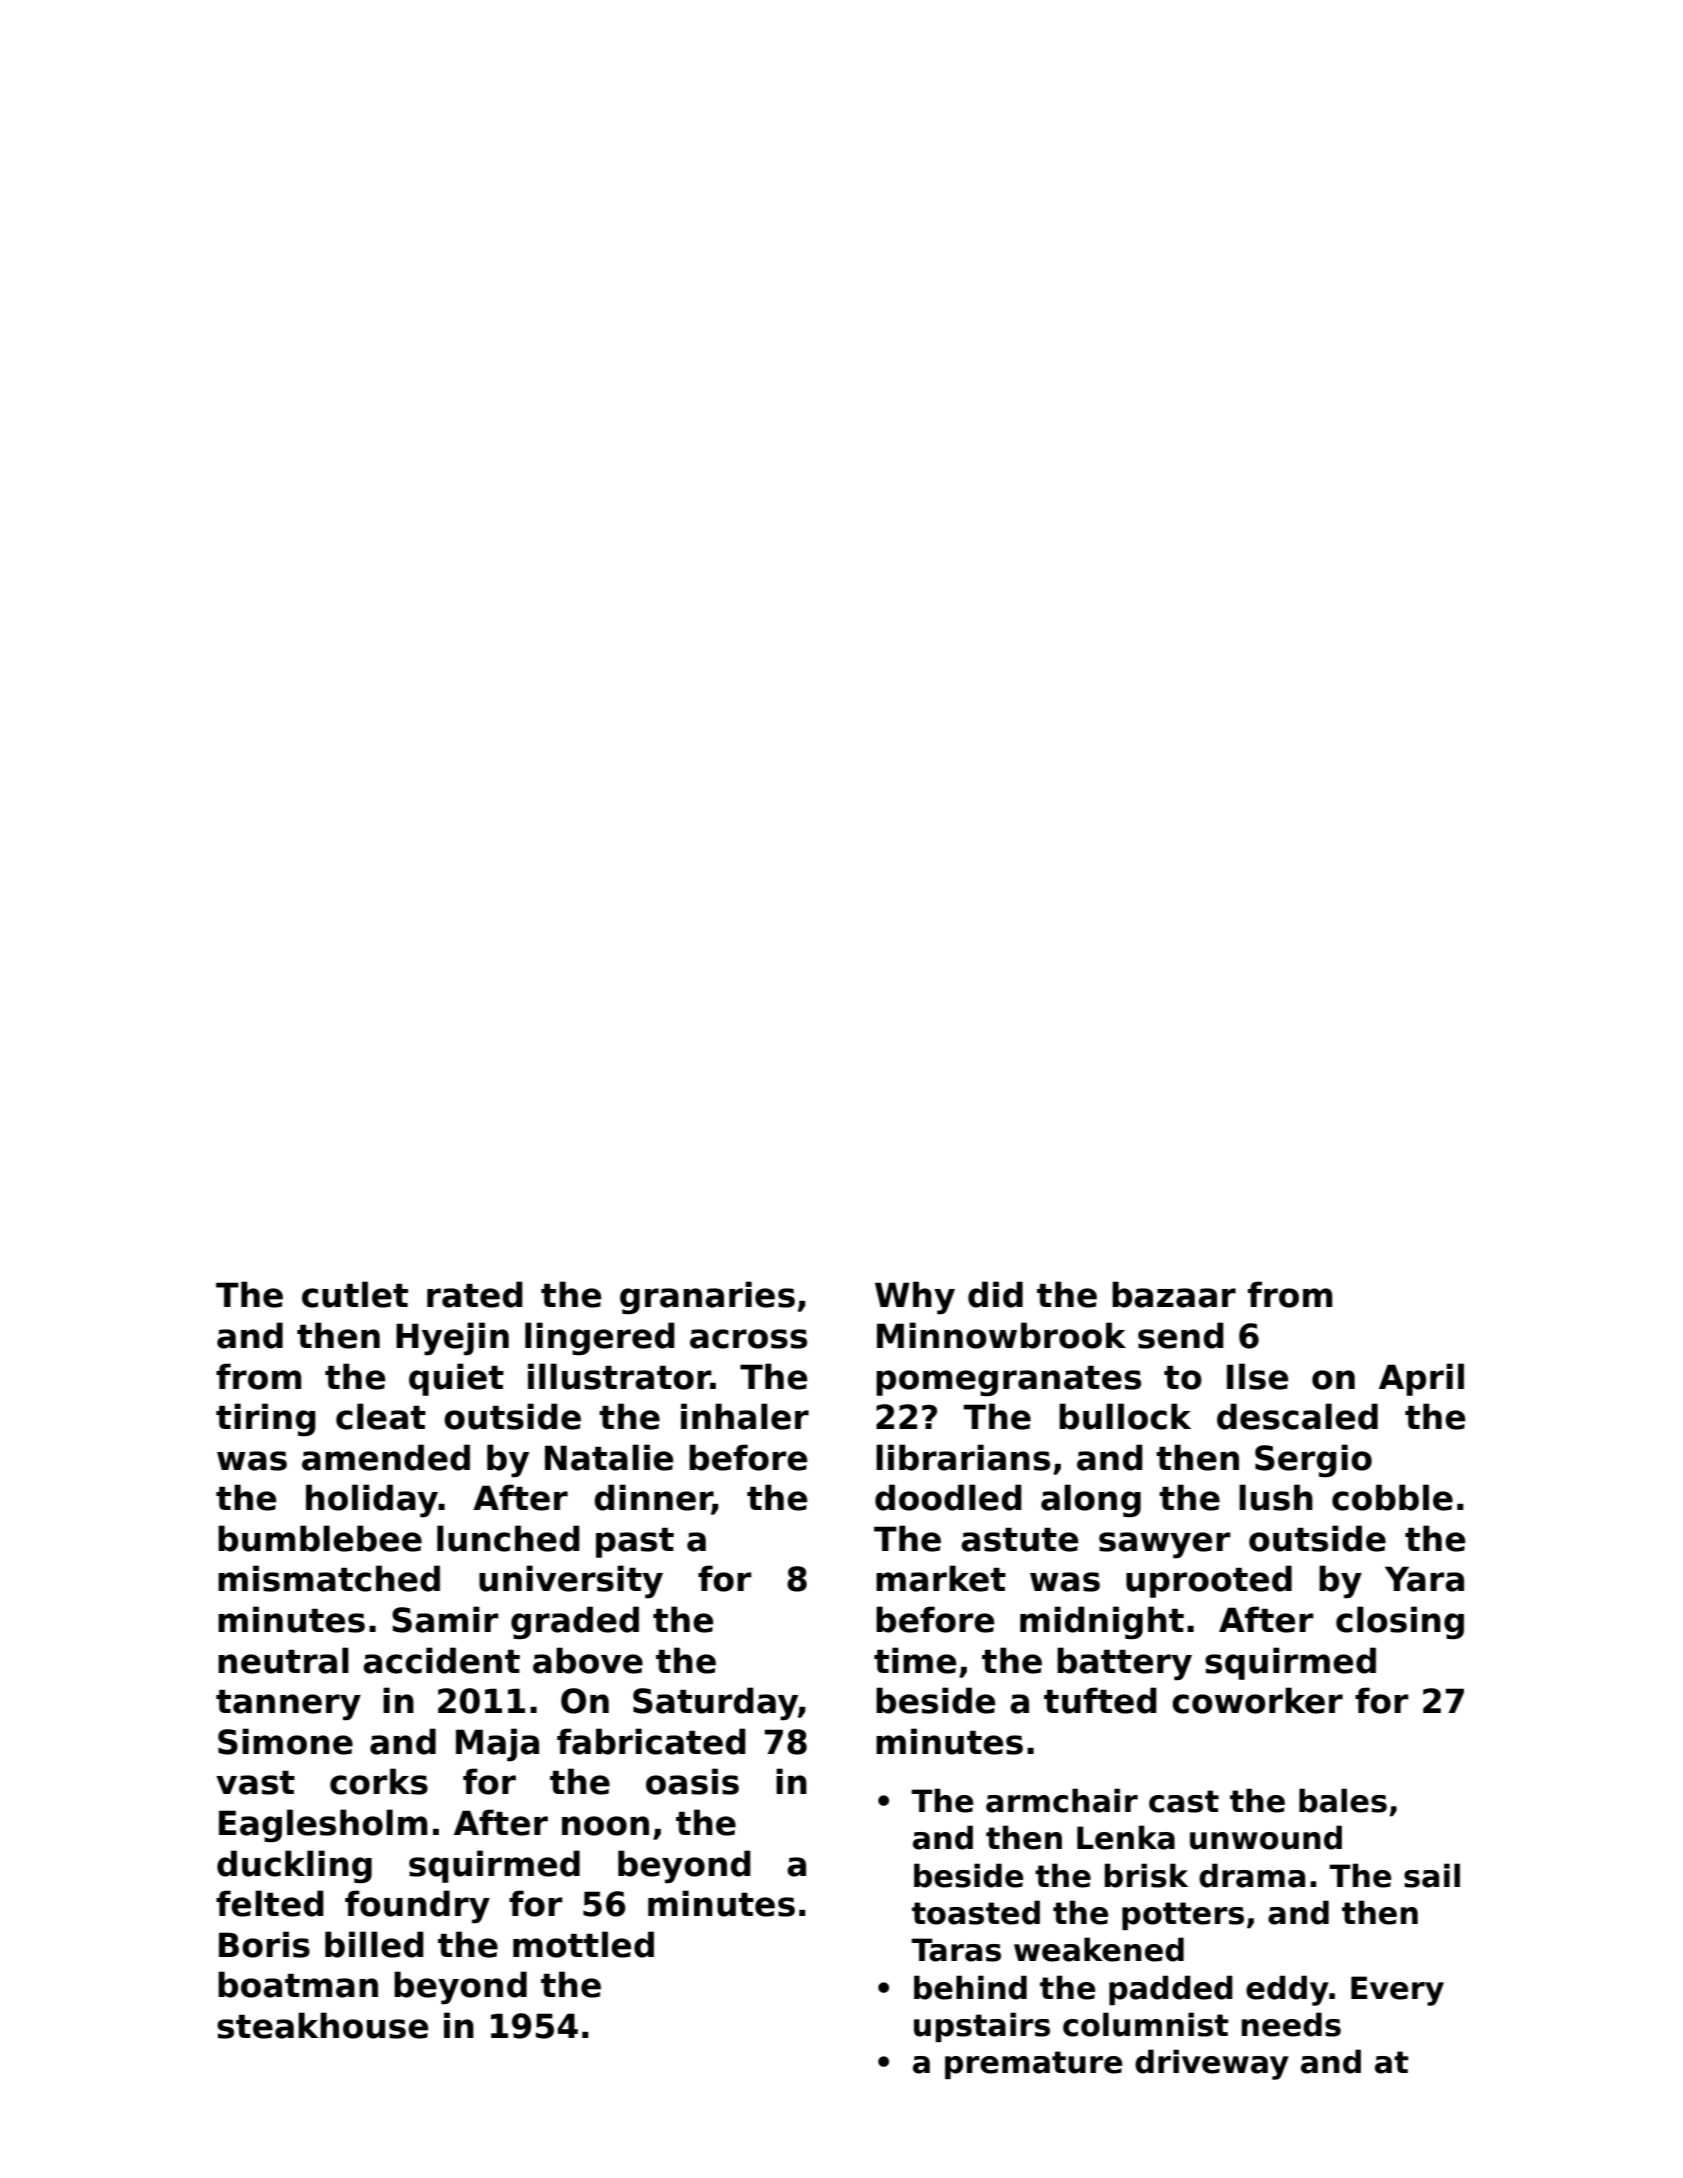  Describe the element at coordinates (588, 1660) in the image. I see `above` at that location.
